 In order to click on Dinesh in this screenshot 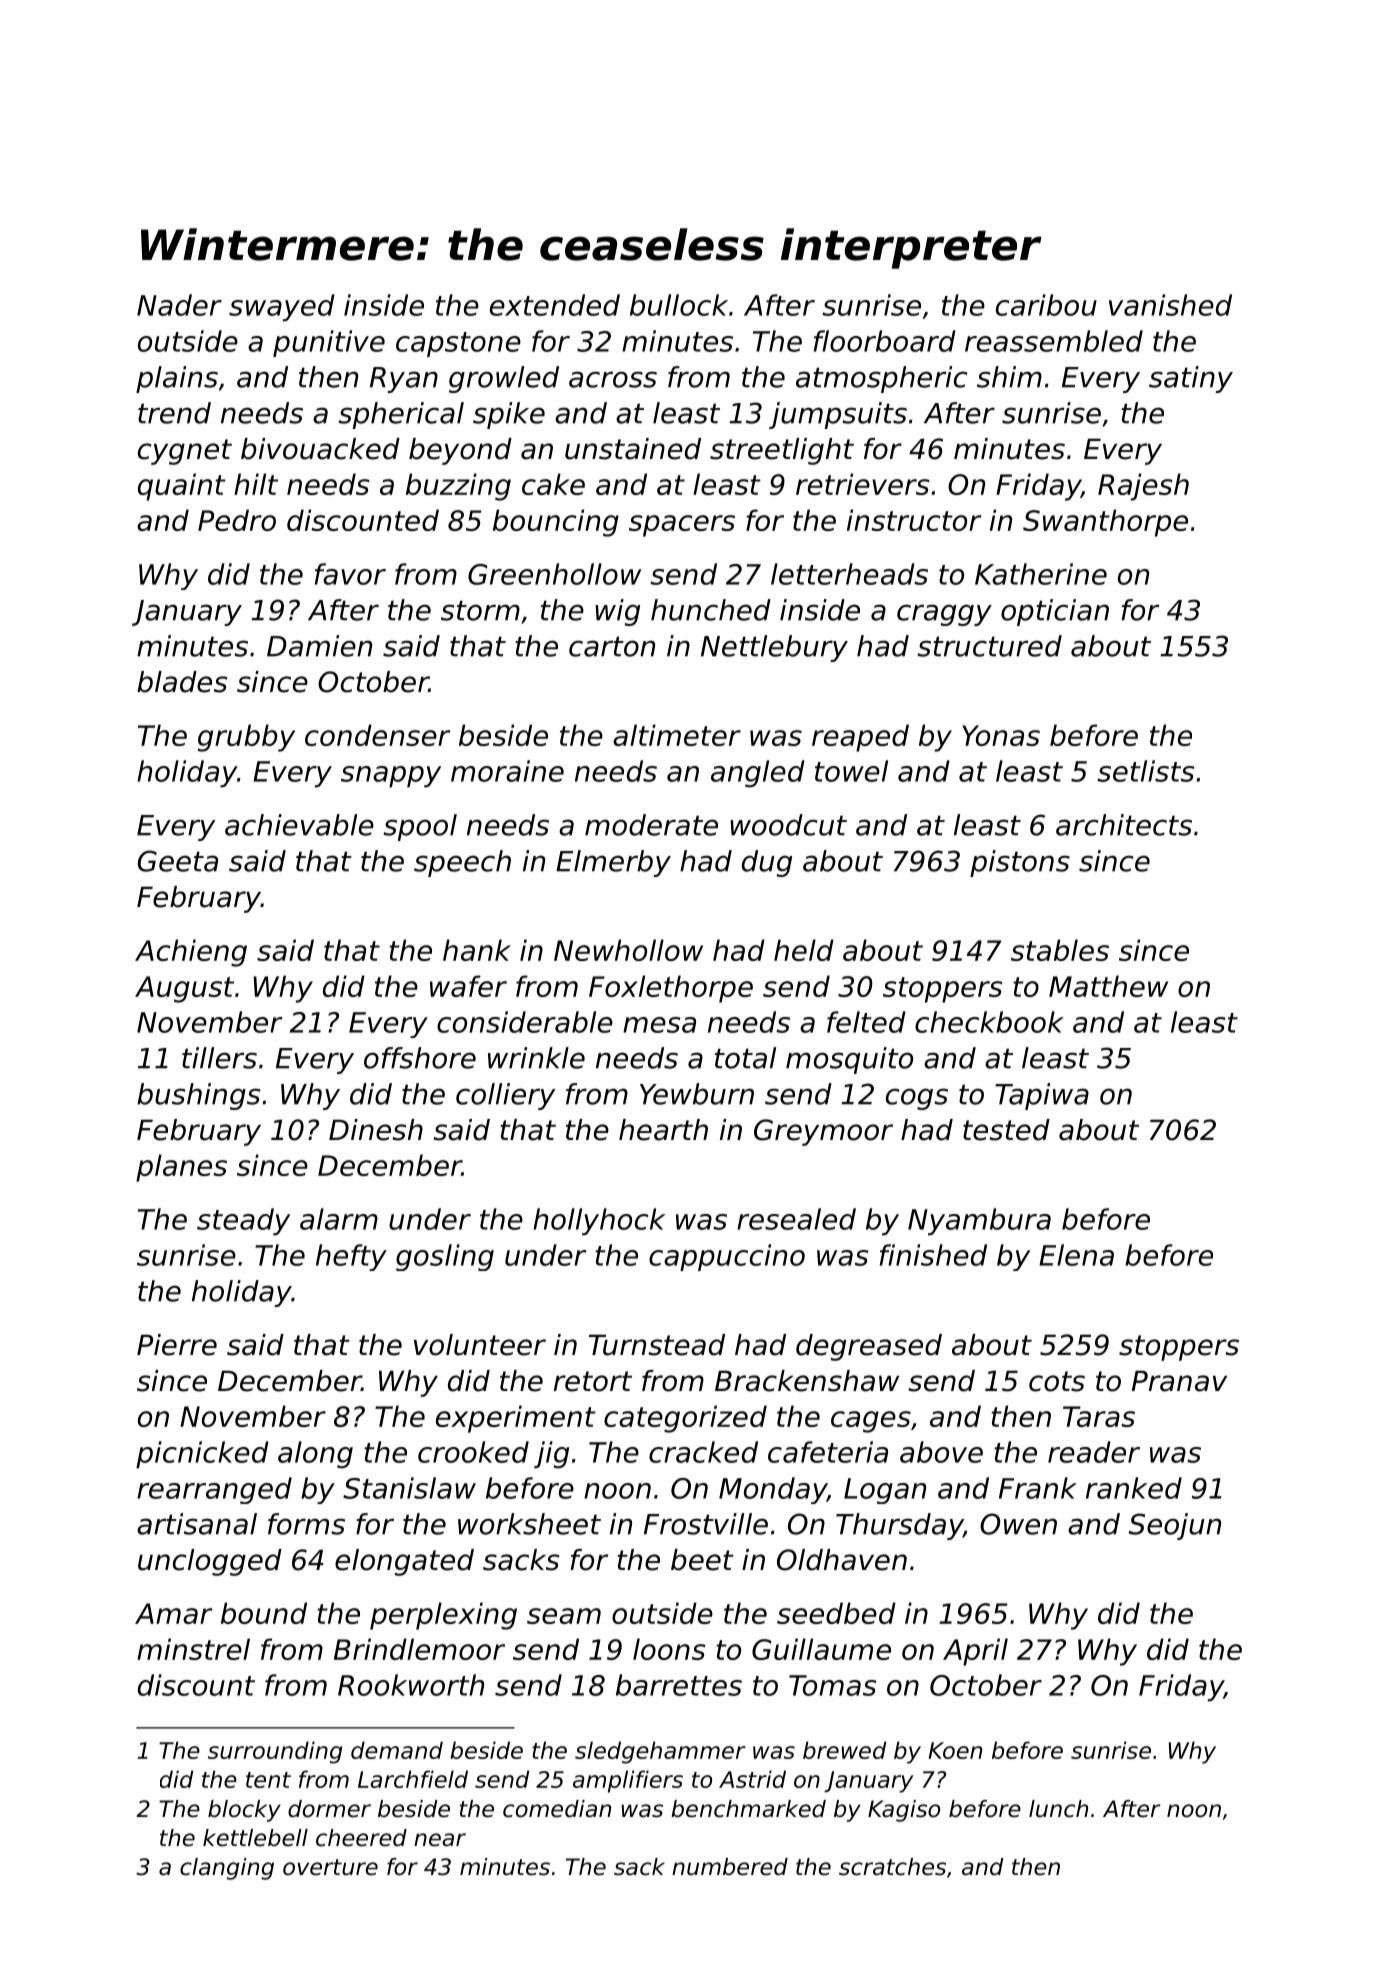, I will do `click(376, 1130)`.
